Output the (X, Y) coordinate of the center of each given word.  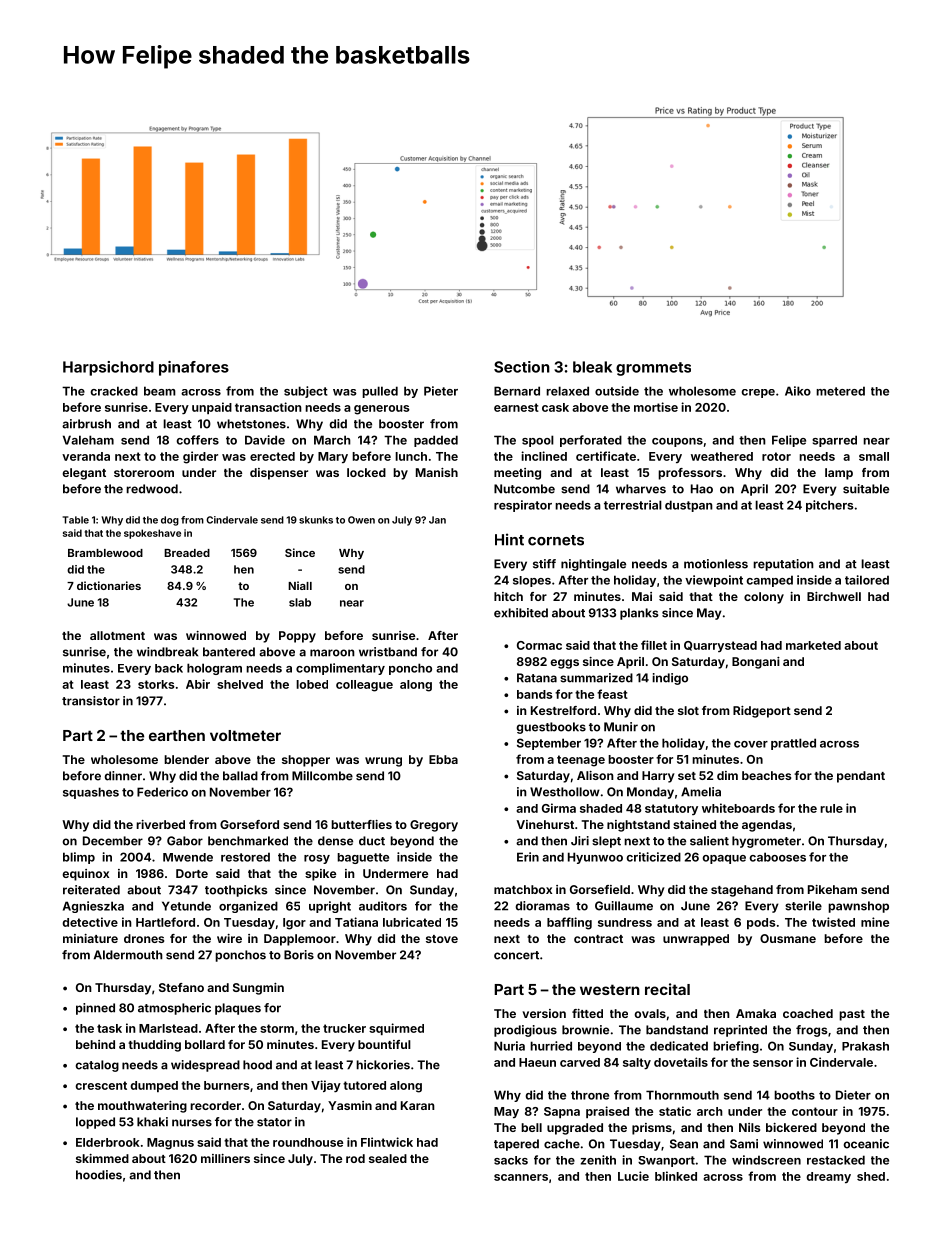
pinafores (194, 368)
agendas (767, 826)
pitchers (830, 506)
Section (522, 367)
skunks (316, 520)
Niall (300, 585)
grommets (653, 369)
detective (90, 922)
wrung (383, 762)
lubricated (412, 922)
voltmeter (245, 735)
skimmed (102, 1158)
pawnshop (858, 907)
